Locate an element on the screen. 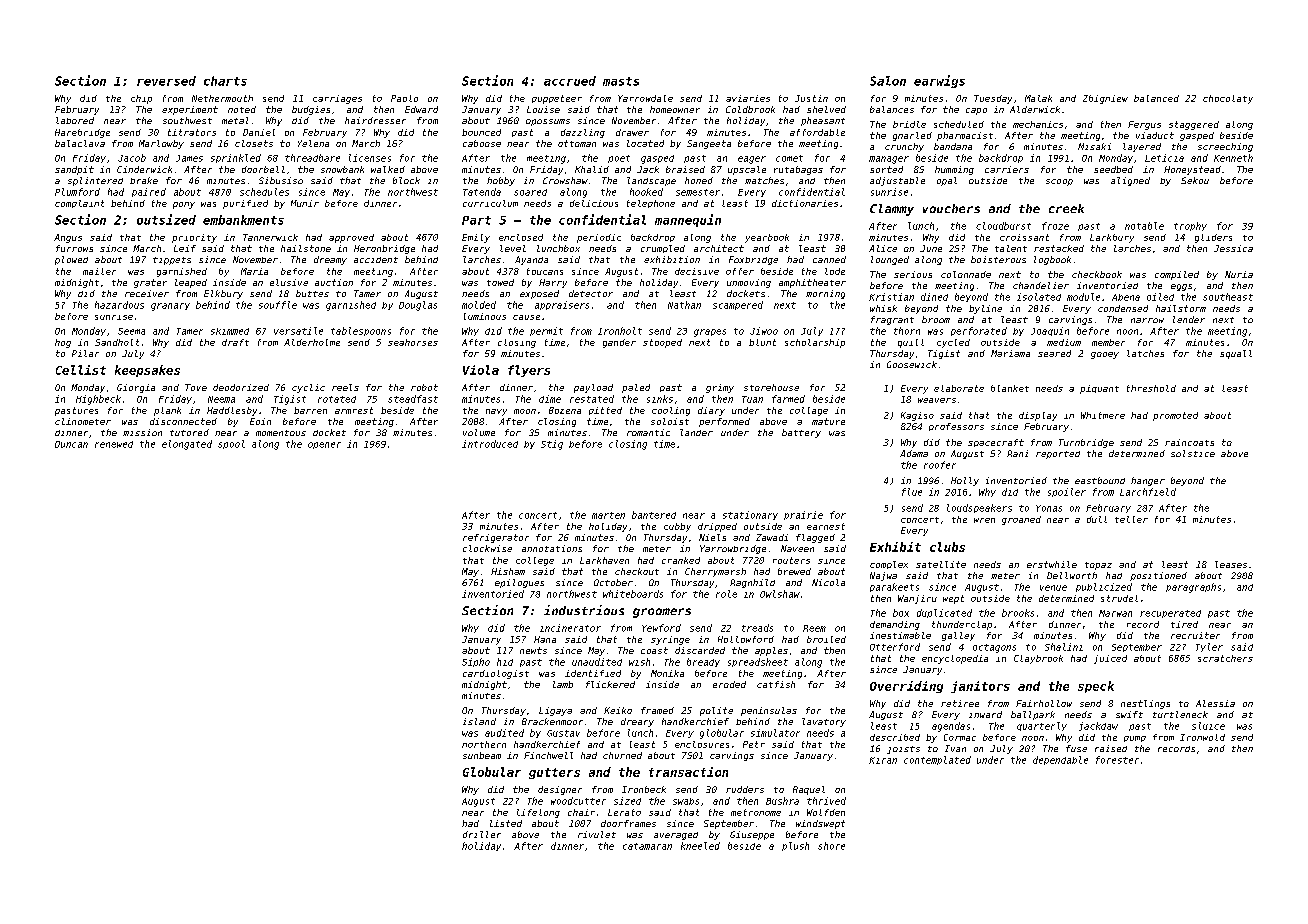  keepsakes is located at coordinates (147, 371).
